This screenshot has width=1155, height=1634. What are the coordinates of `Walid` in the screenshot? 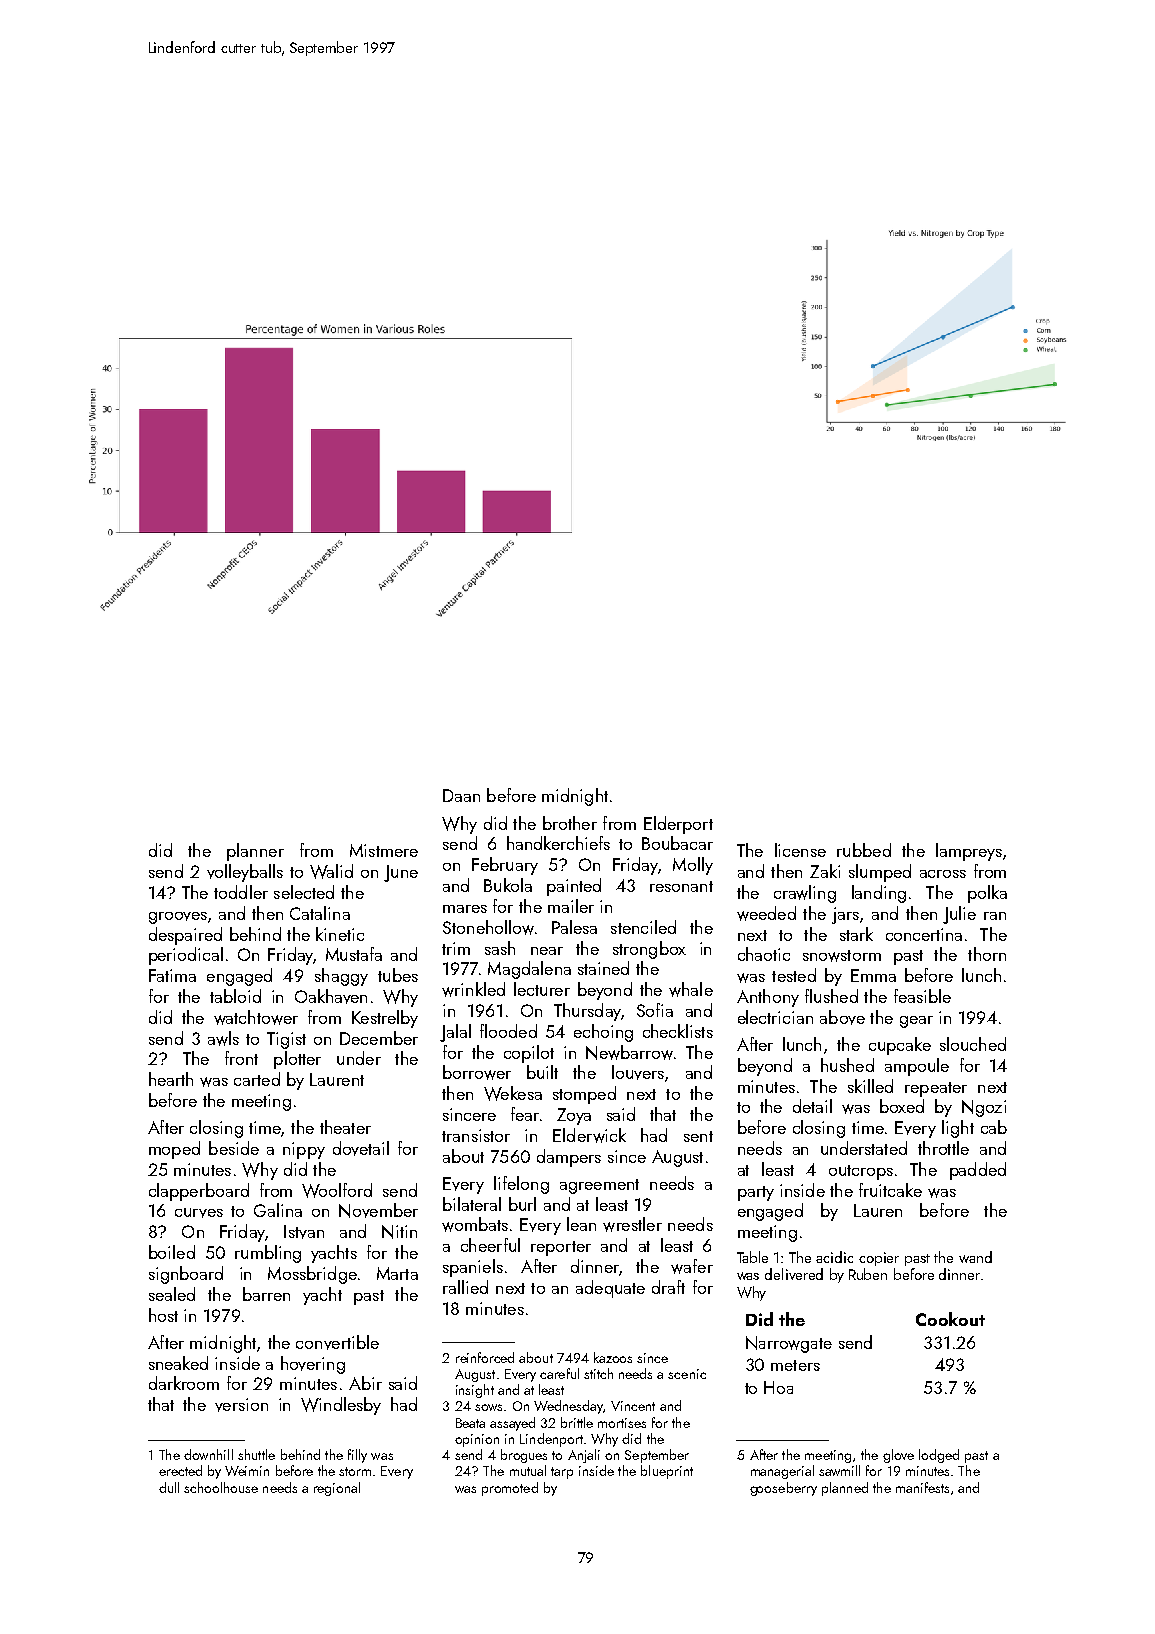 It's located at (331, 871).
